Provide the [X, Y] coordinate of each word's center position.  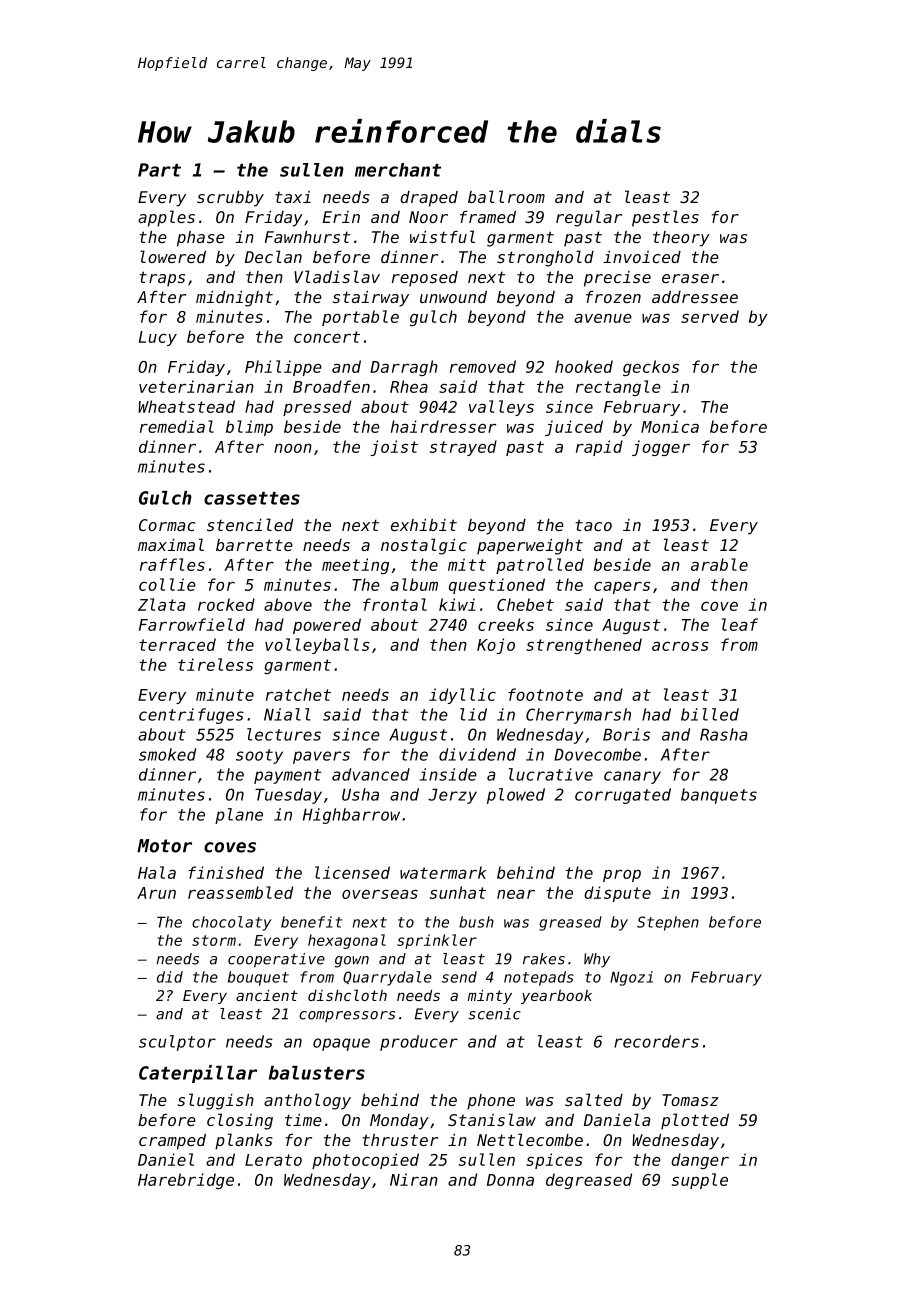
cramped [172, 1142]
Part [159, 170]
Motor [164, 846]
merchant [398, 170]
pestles [665, 218]
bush [476, 922]
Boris [626, 734]
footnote [545, 694]
